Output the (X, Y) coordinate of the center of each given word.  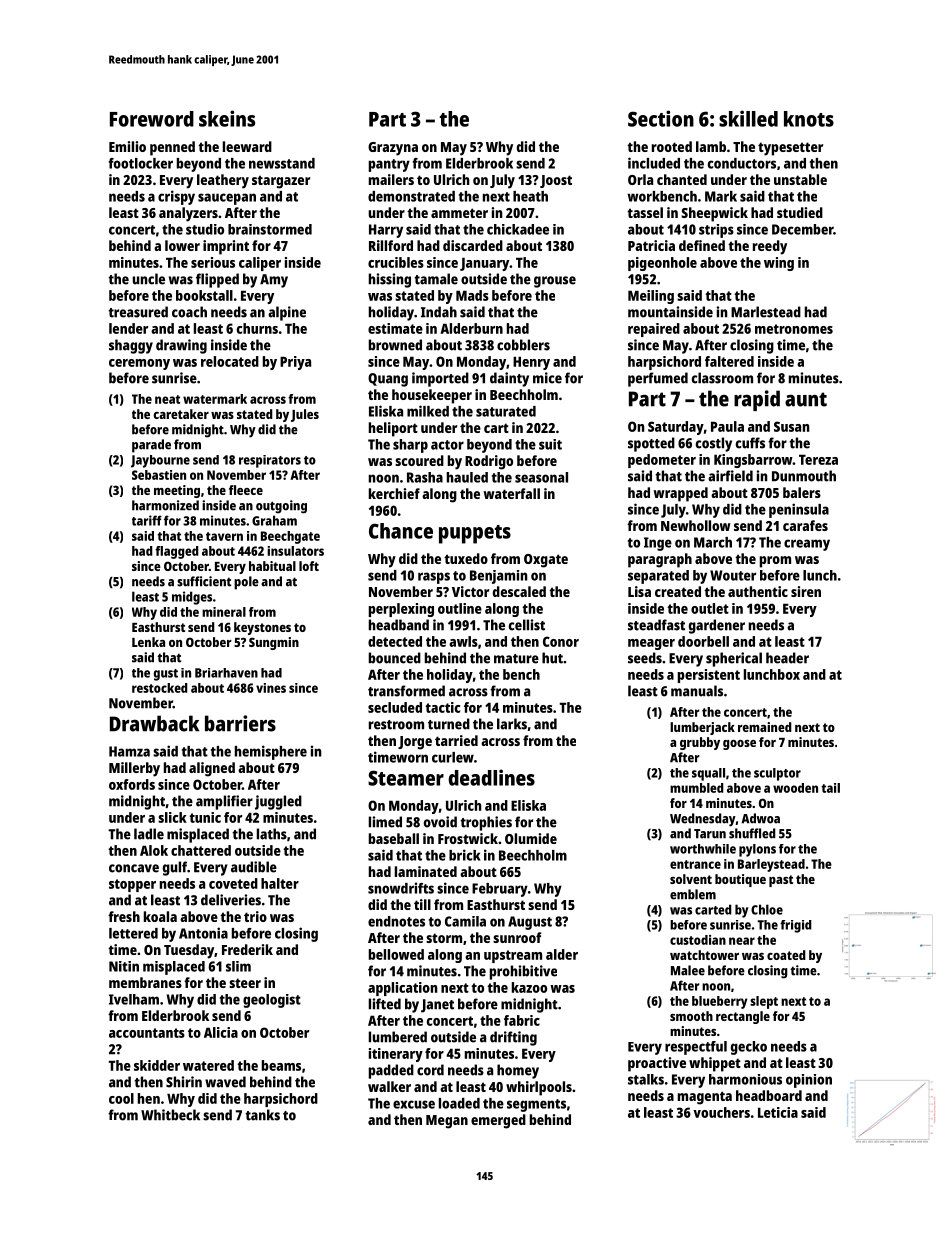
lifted (385, 1004)
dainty (509, 379)
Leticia (778, 1112)
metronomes (794, 329)
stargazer (281, 182)
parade (151, 446)
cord (430, 1070)
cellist (526, 625)
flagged (177, 552)
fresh (124, 916)
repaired (654, 330)
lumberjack (702, 728)
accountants (147, 1033)
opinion (809, 1081)
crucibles (396, 262)
